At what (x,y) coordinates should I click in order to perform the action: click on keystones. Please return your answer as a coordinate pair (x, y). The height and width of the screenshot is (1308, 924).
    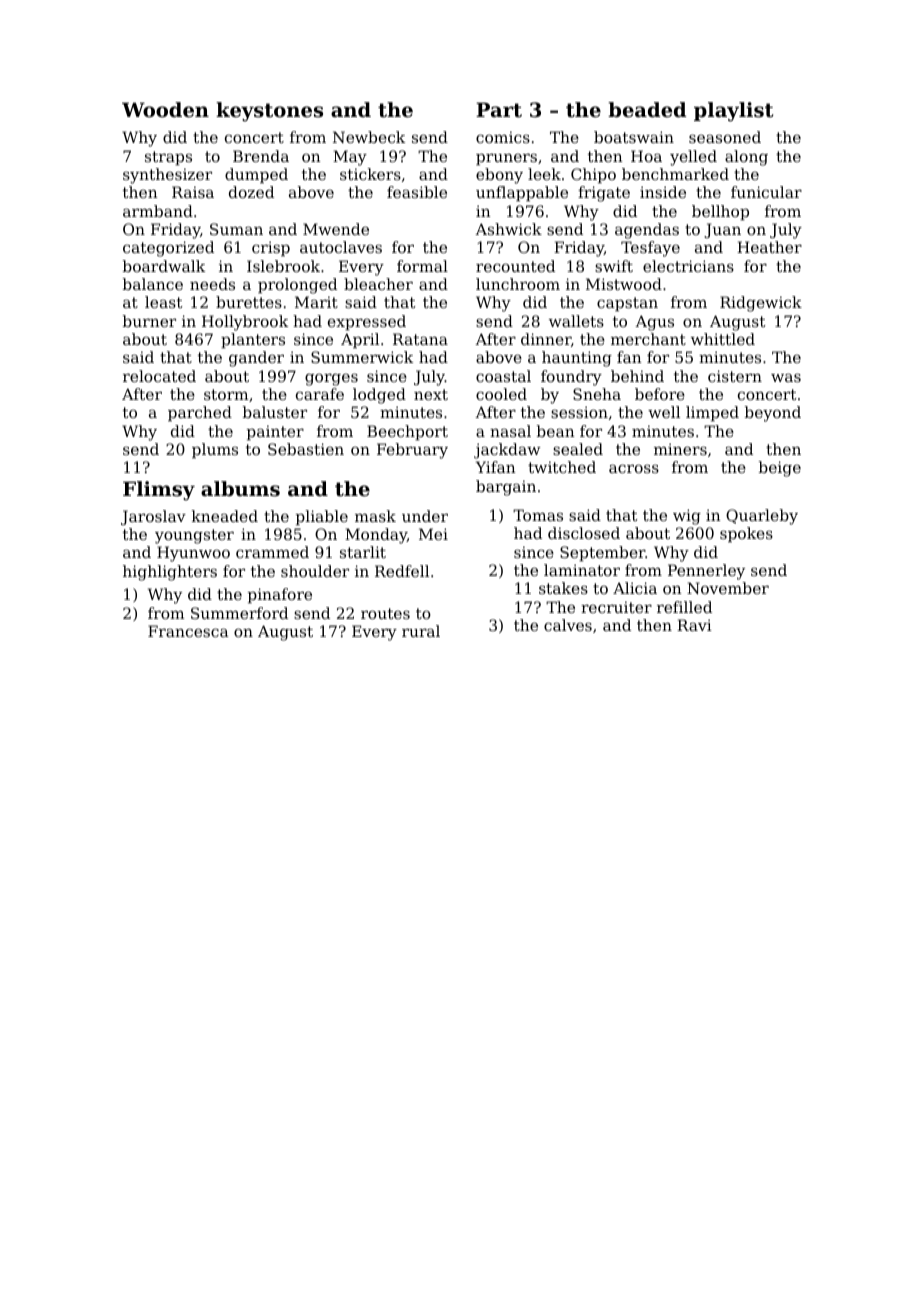
    Looking at the image, I should click on (269, 112).
